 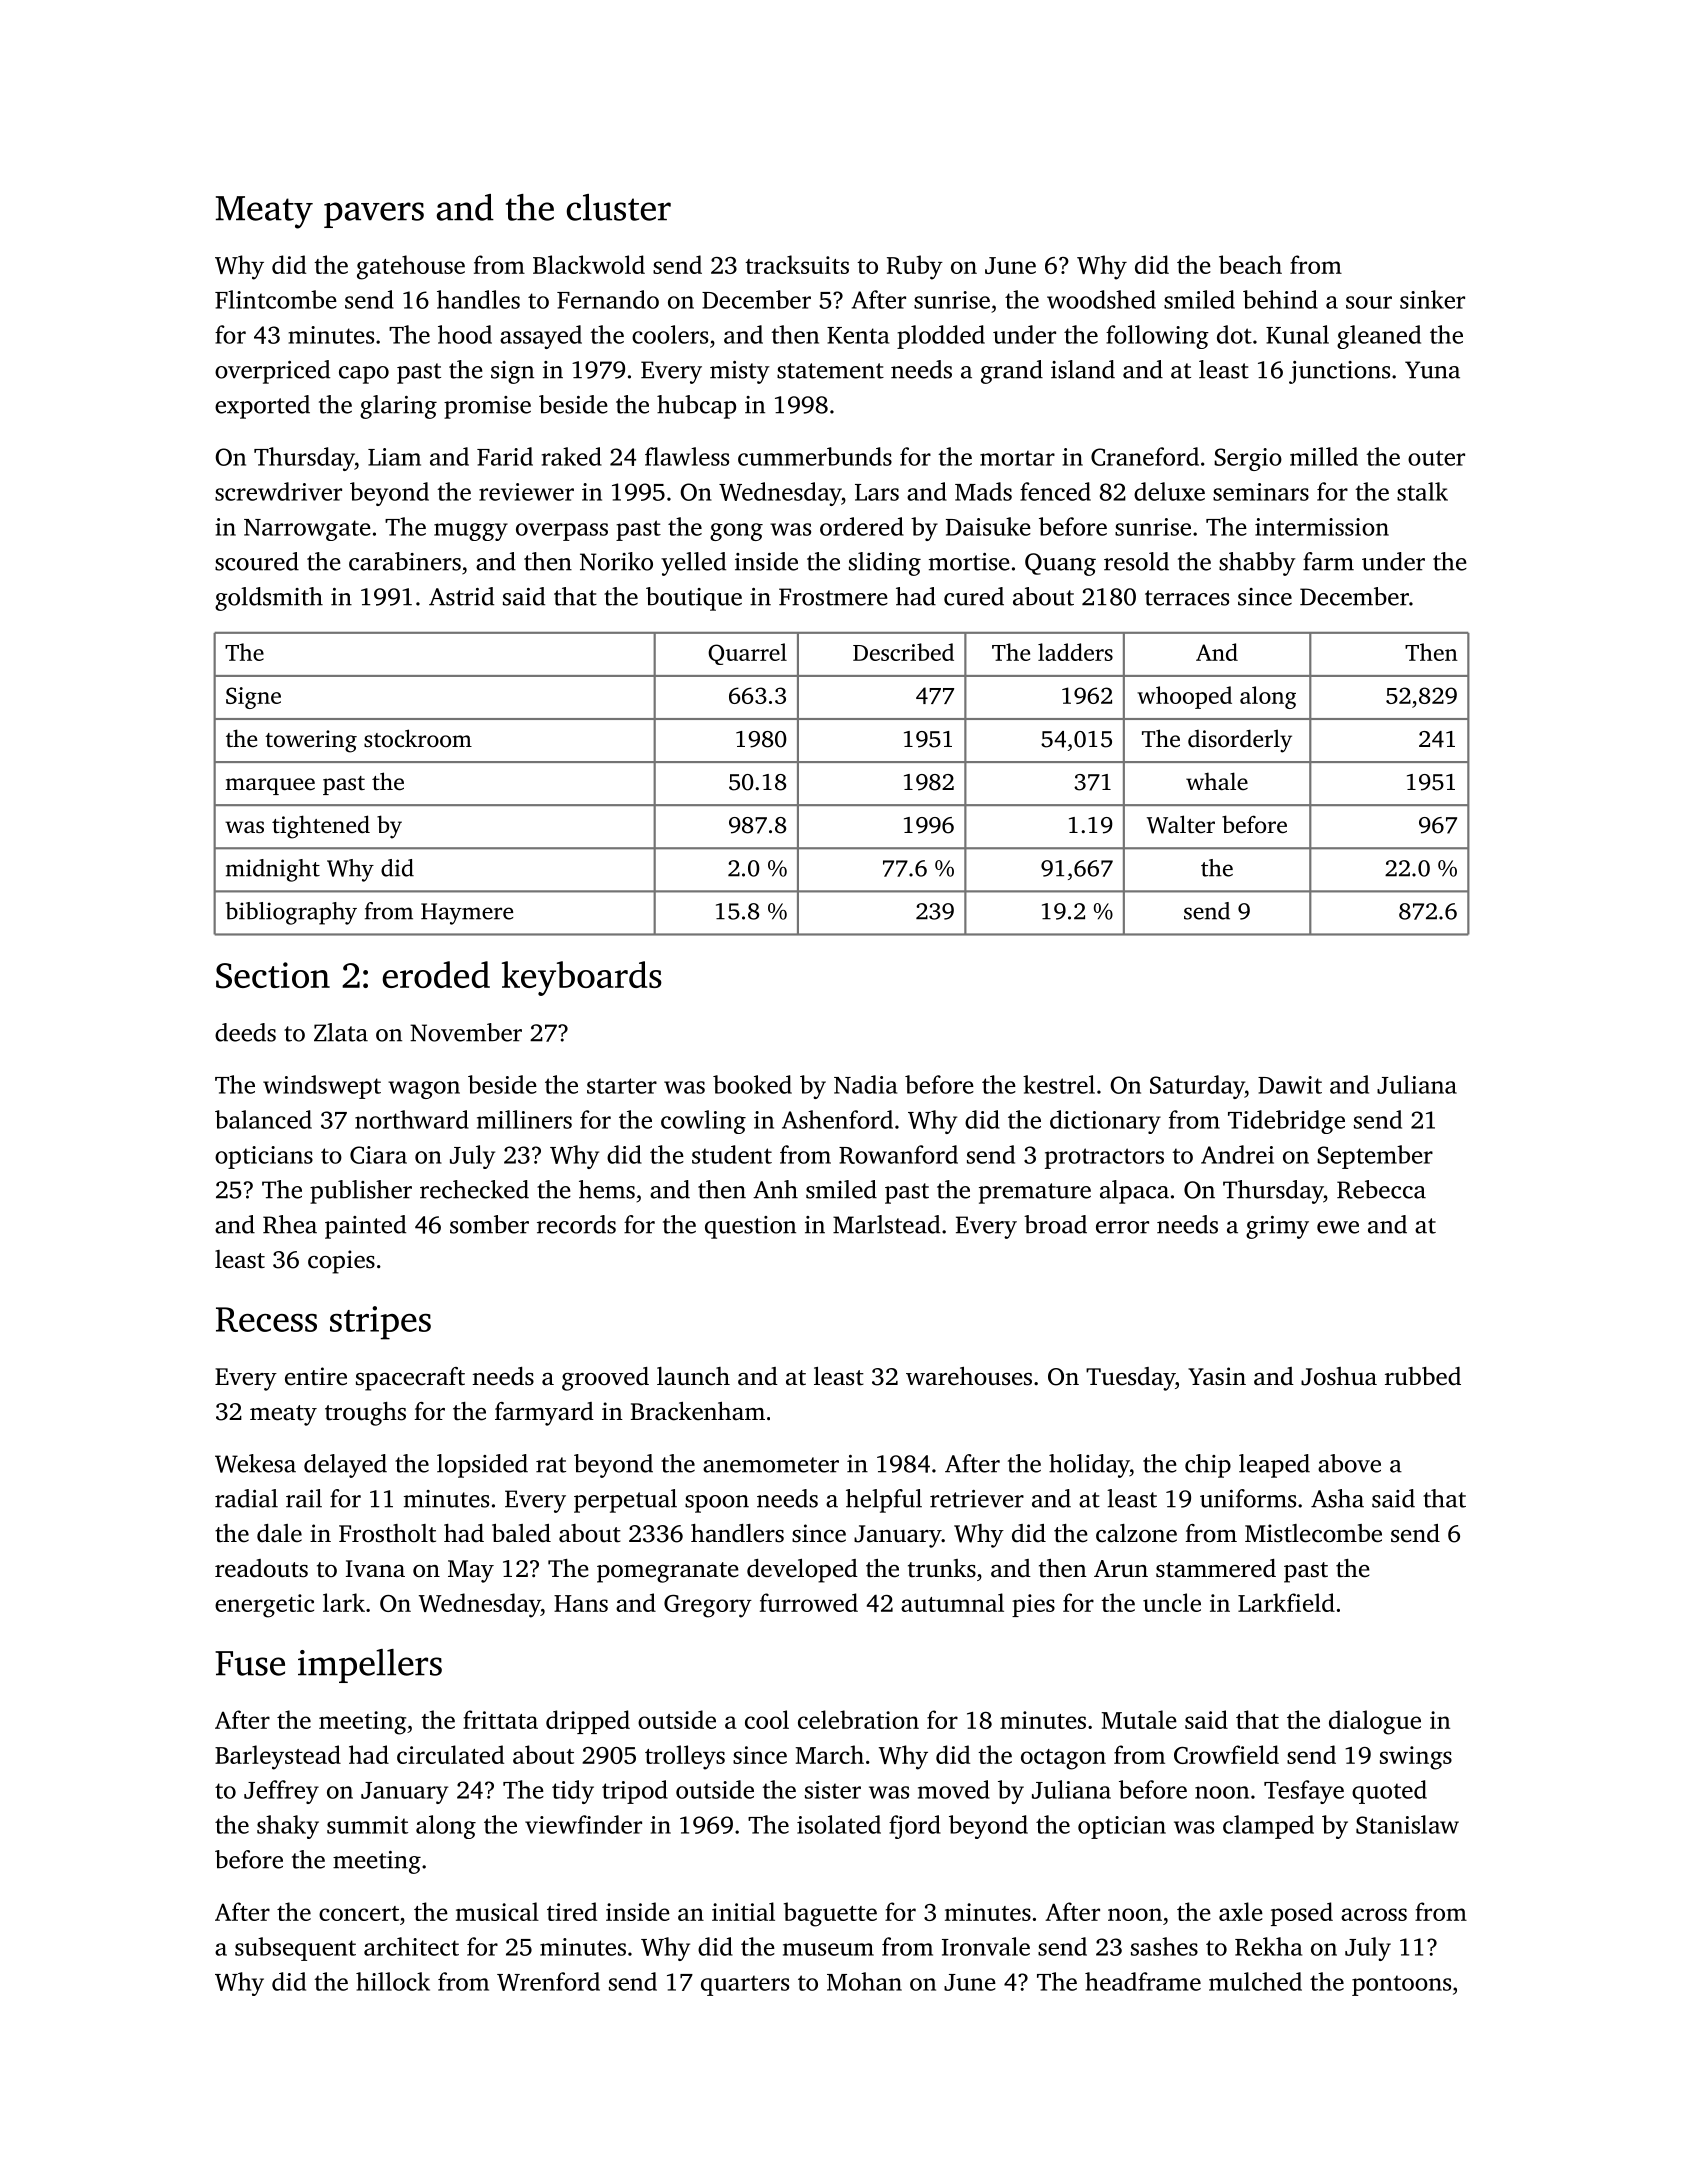 What do you see at coordinates (497, 1911) in the screenshot?
I see `musical` at bounding box center [497, 1911].
